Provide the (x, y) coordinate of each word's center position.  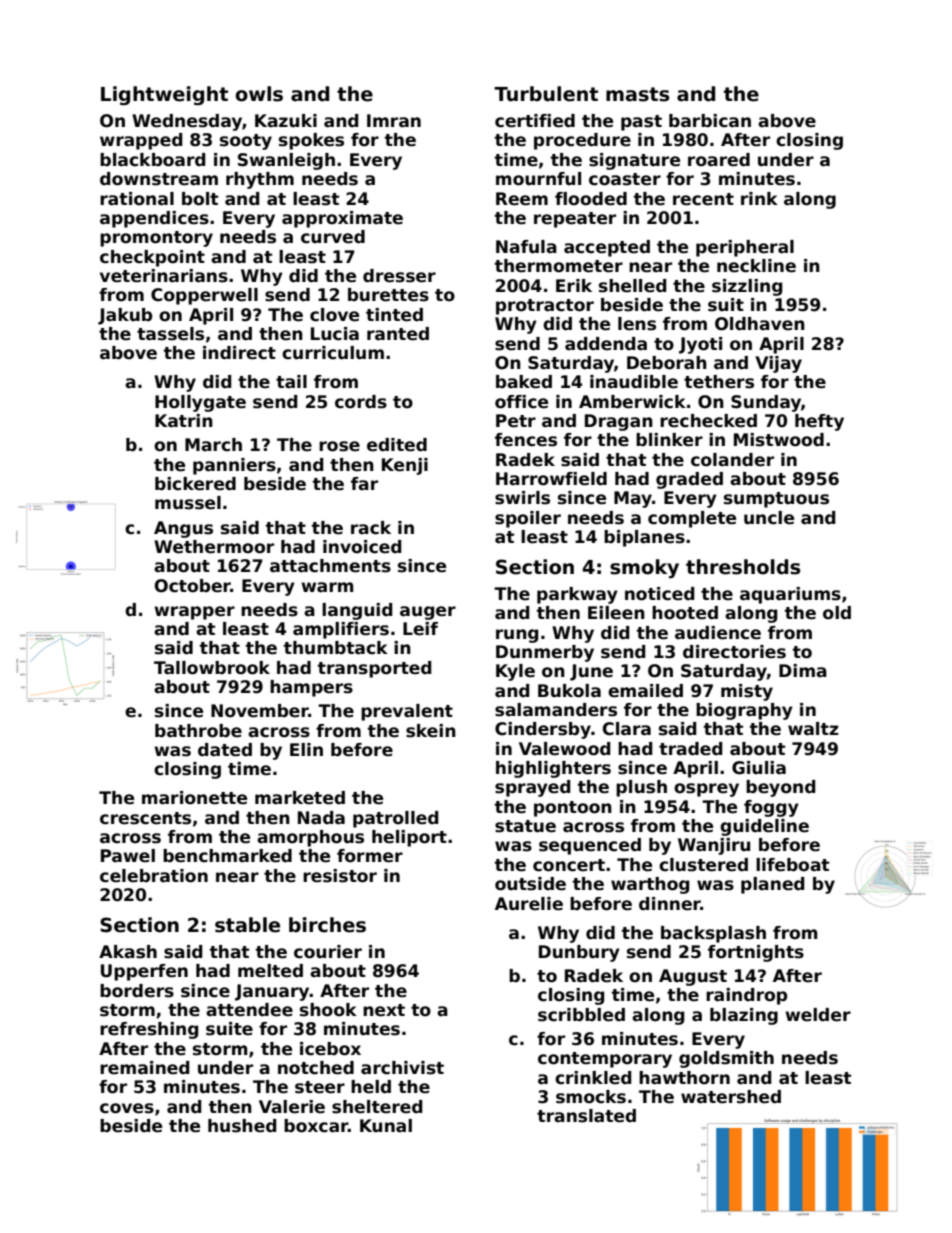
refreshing (149, 1030)
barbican (710, 121)
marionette (194, 798)
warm (327, 587)
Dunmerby (545, 653)
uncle (769, 518)
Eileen (616, 613)
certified (535, 121)
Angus (183, 529)
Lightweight (164, 95)
